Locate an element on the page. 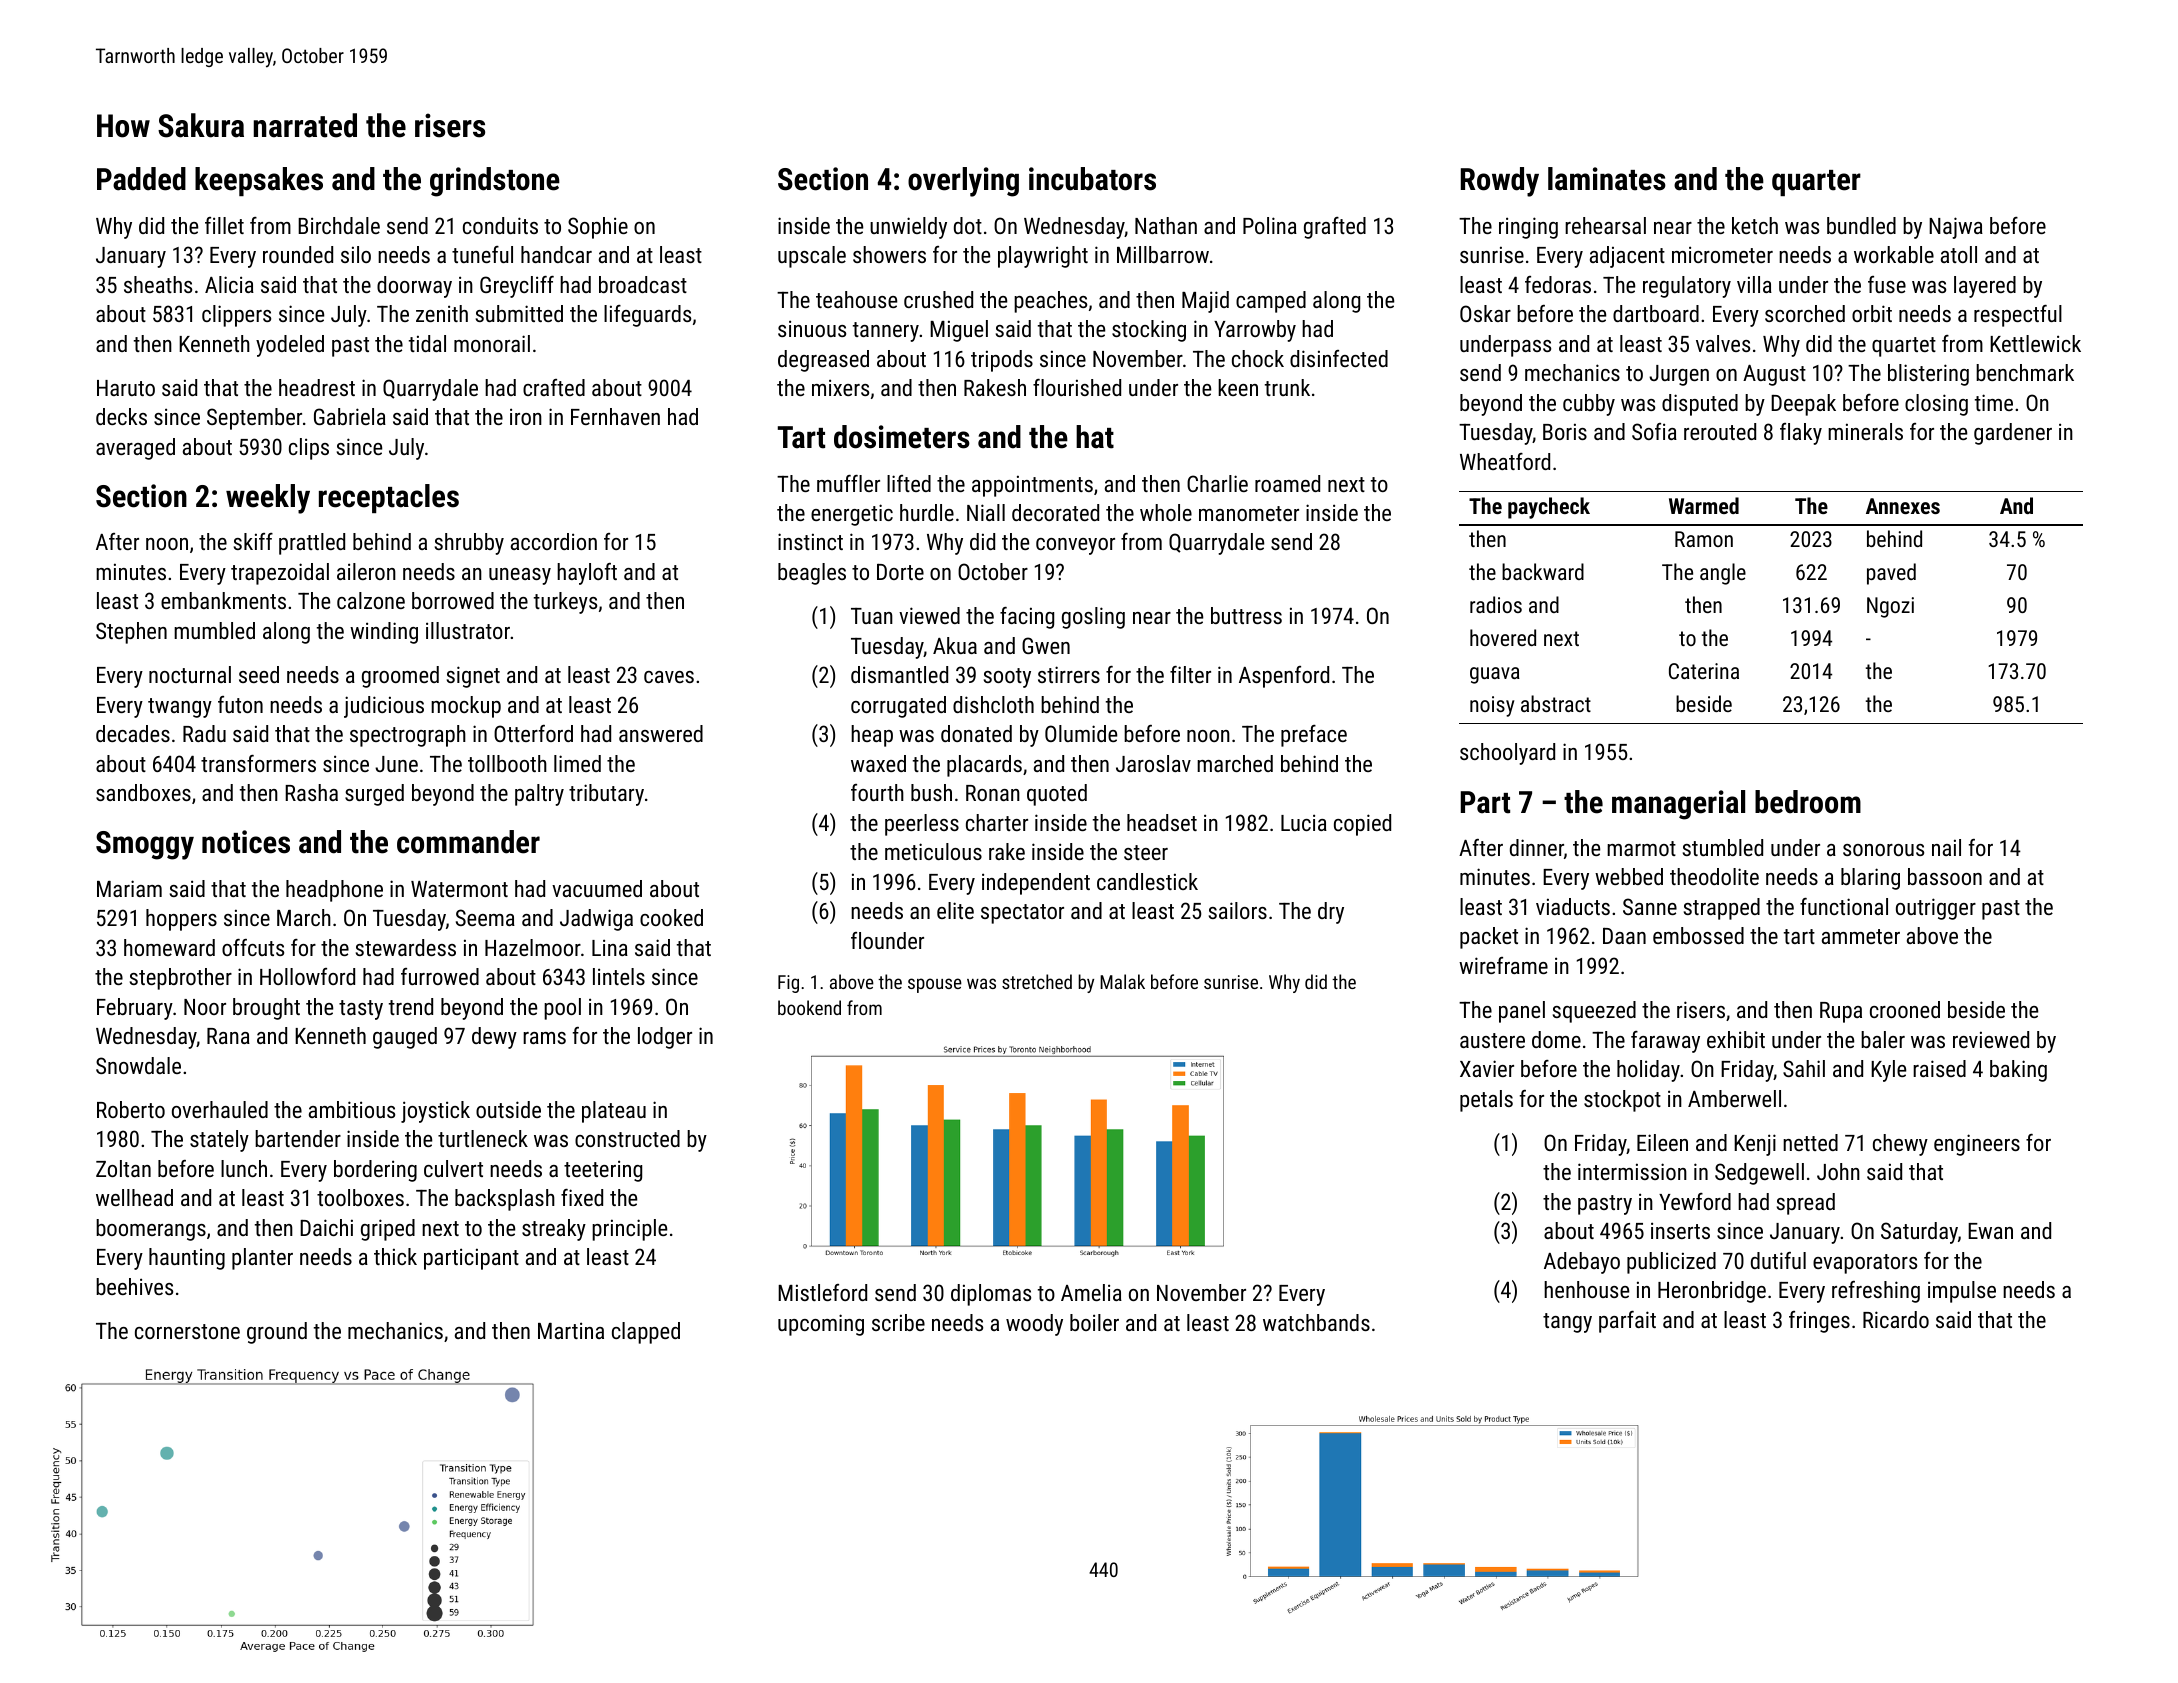 The height and width of the image is (1683, 2178). unwieldy is located at coordinates (908, 228).
